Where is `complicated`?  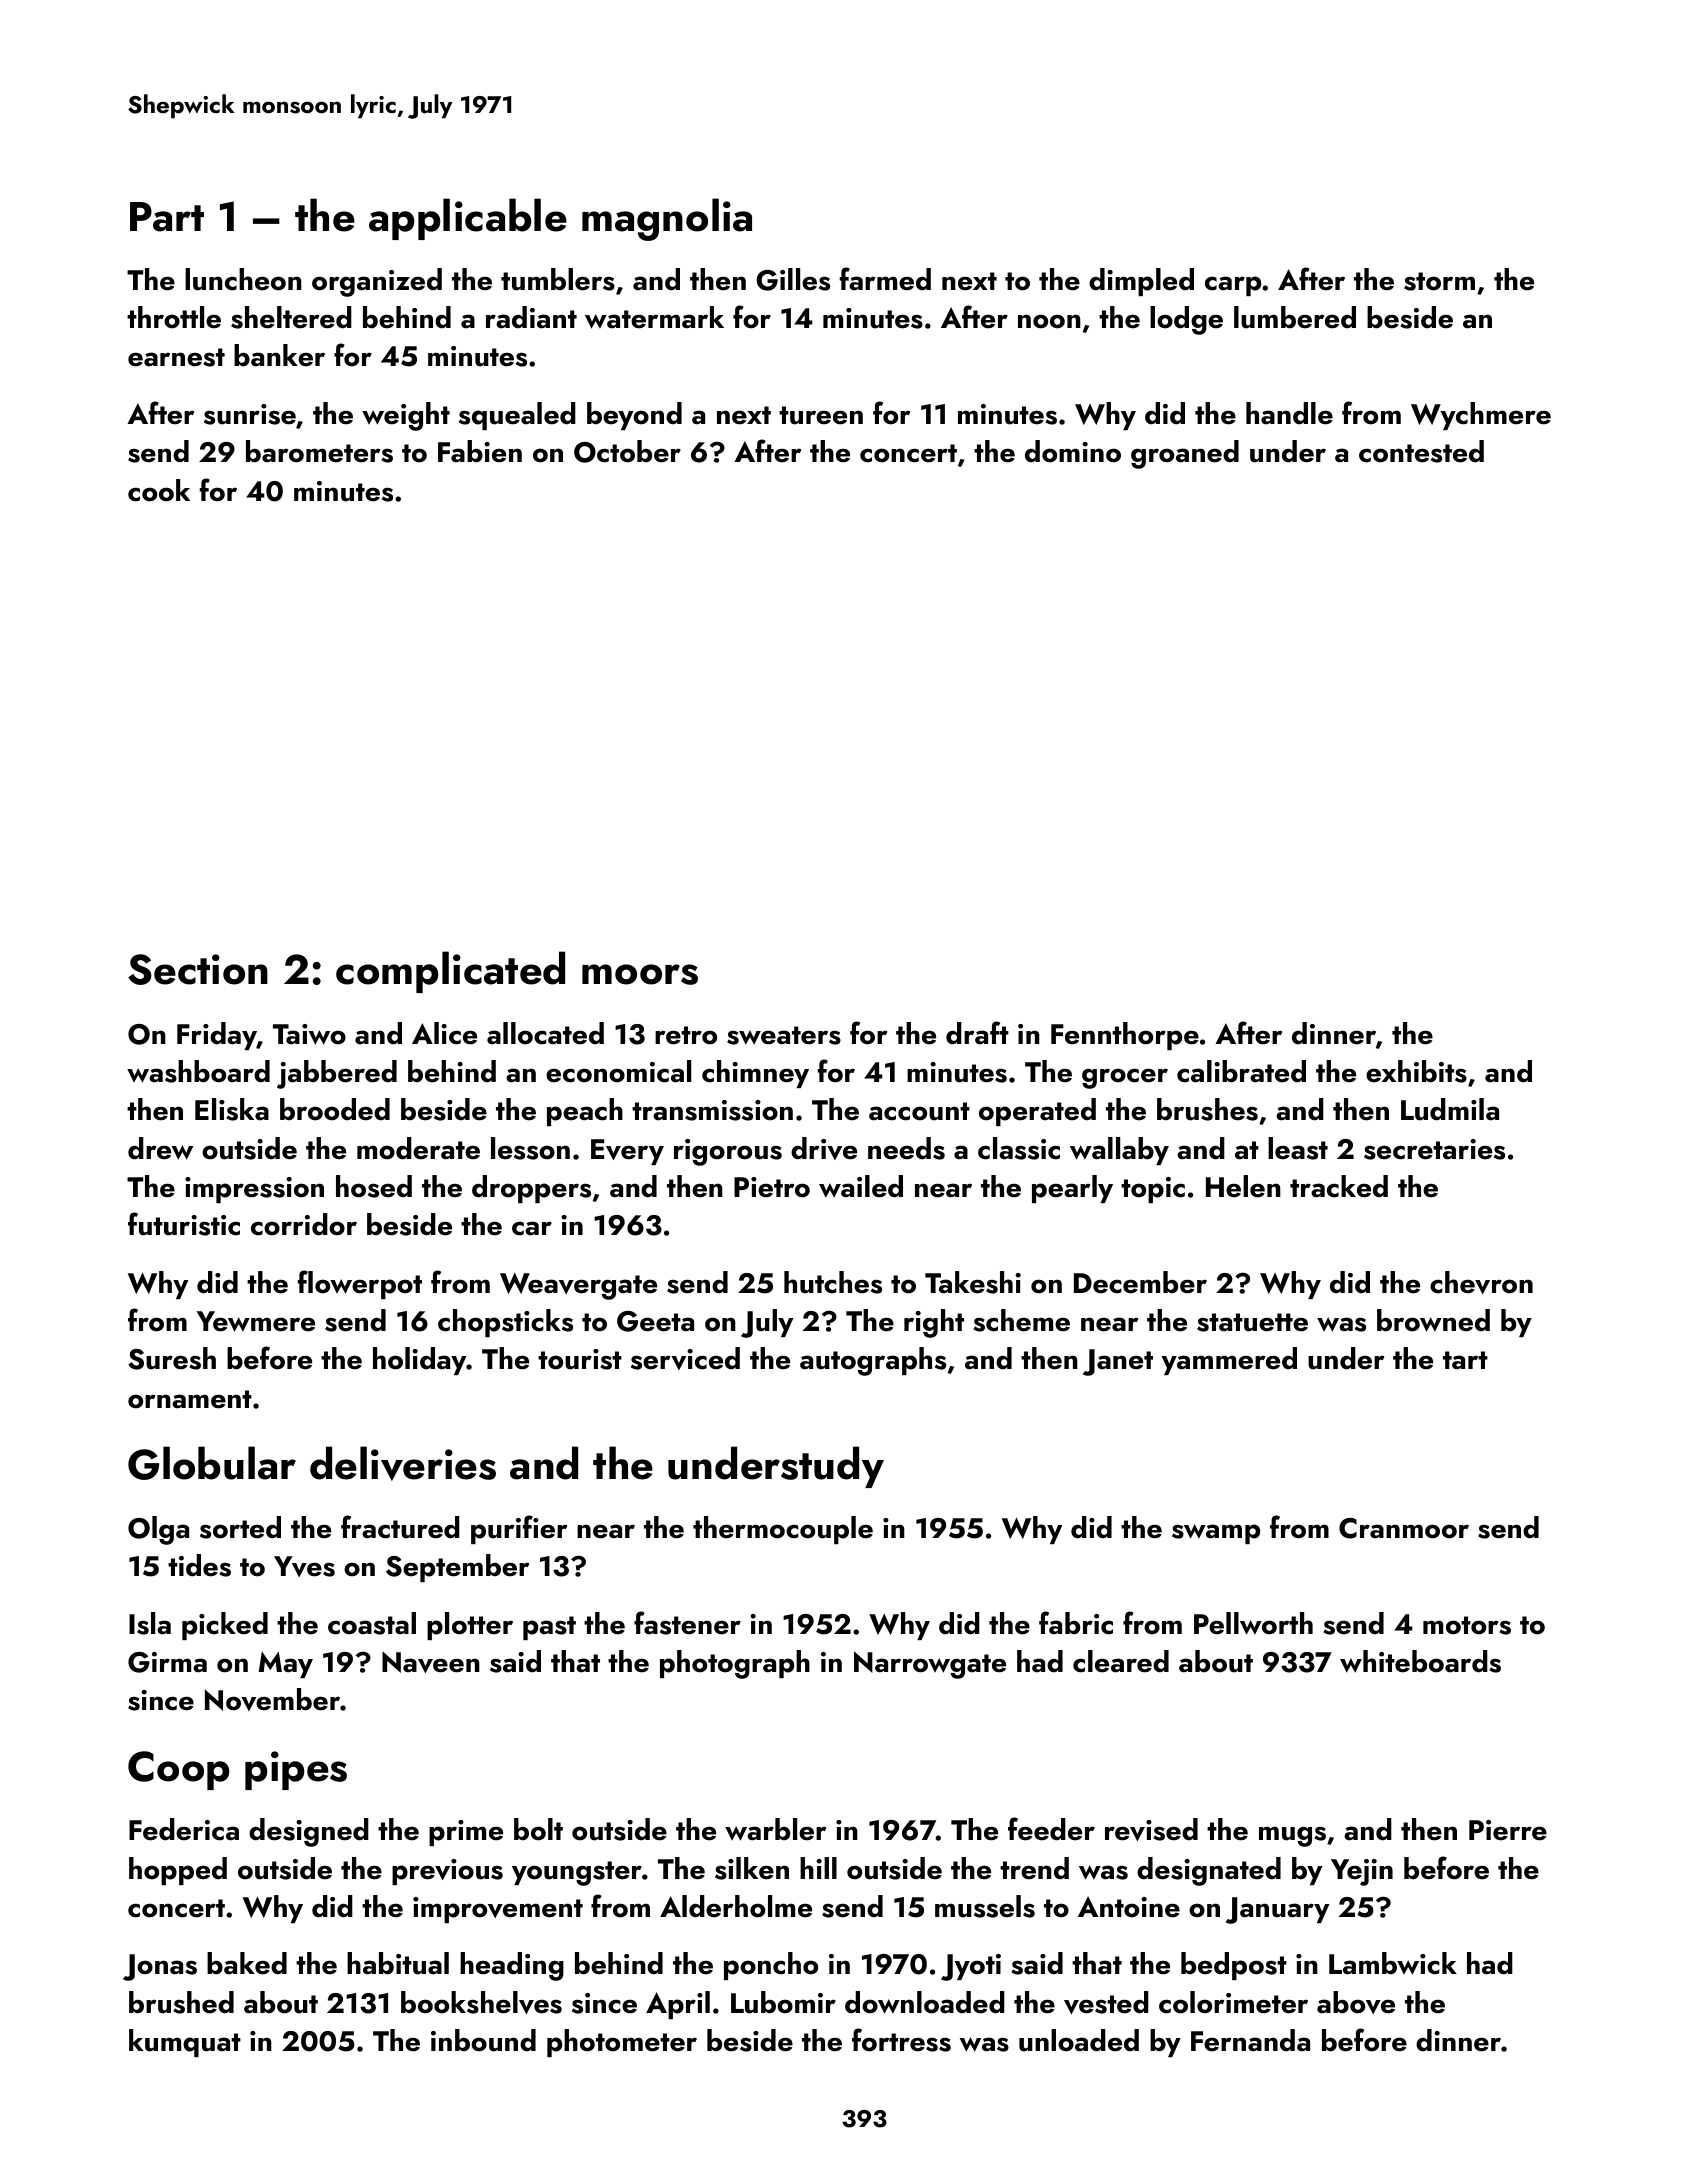 complicated is located at coordinates (450, 972).
